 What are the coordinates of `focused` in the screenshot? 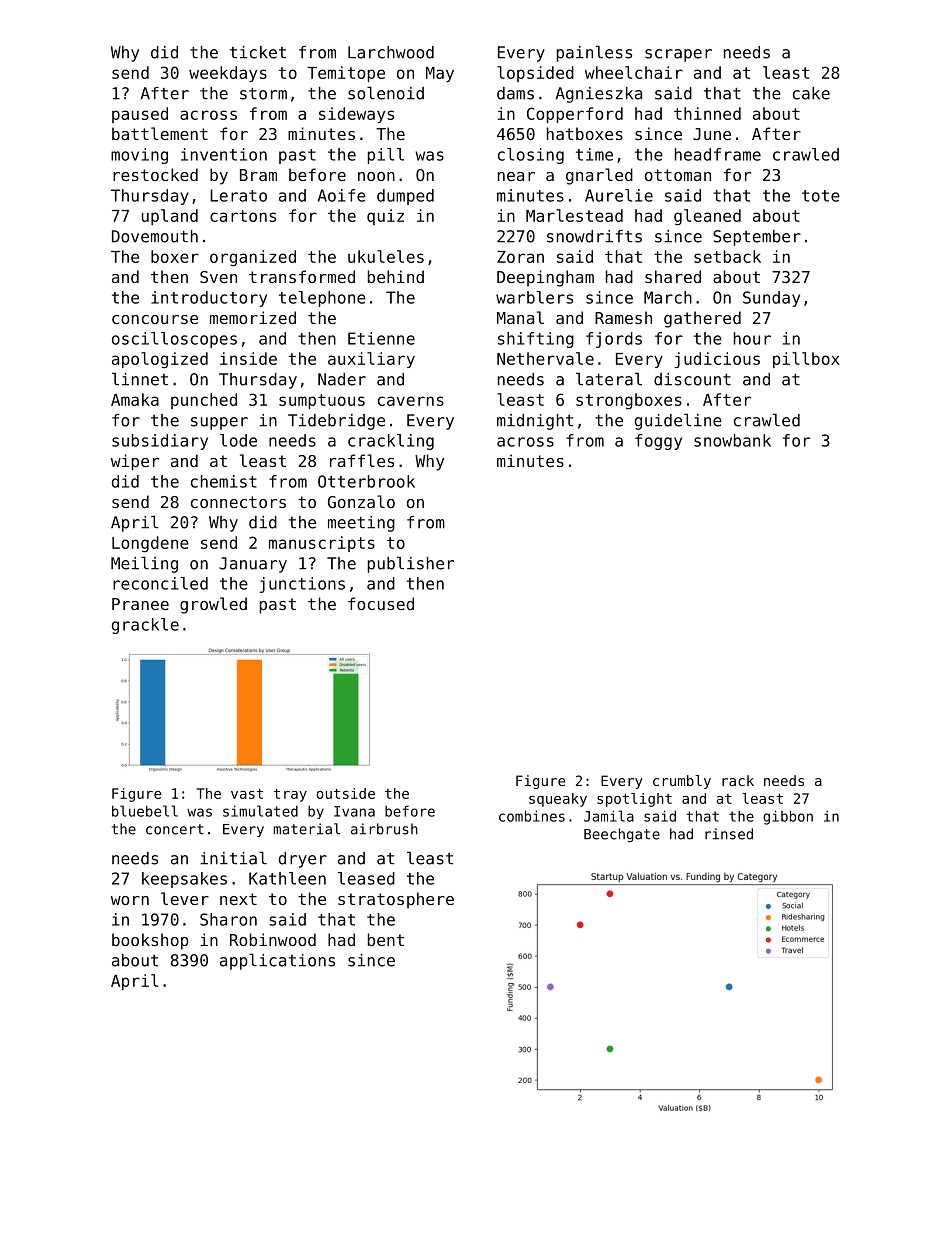 It's located at (381, 603).
